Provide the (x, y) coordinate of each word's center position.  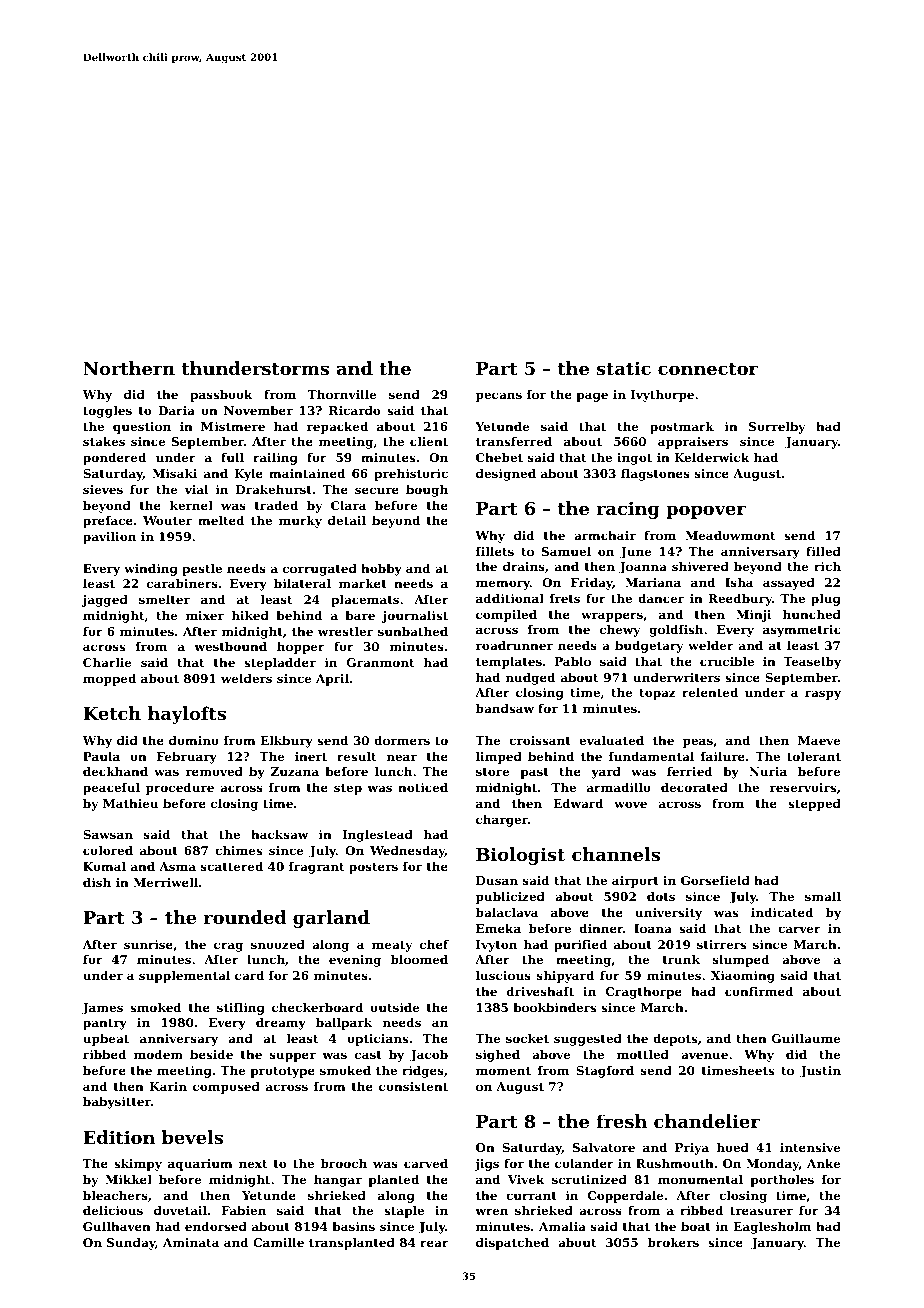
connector (708, 369)
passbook (221, 396)
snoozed (278, 944)
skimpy (138, 1165)
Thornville (342, 394)
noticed (423, 787)
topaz (657, 694)
